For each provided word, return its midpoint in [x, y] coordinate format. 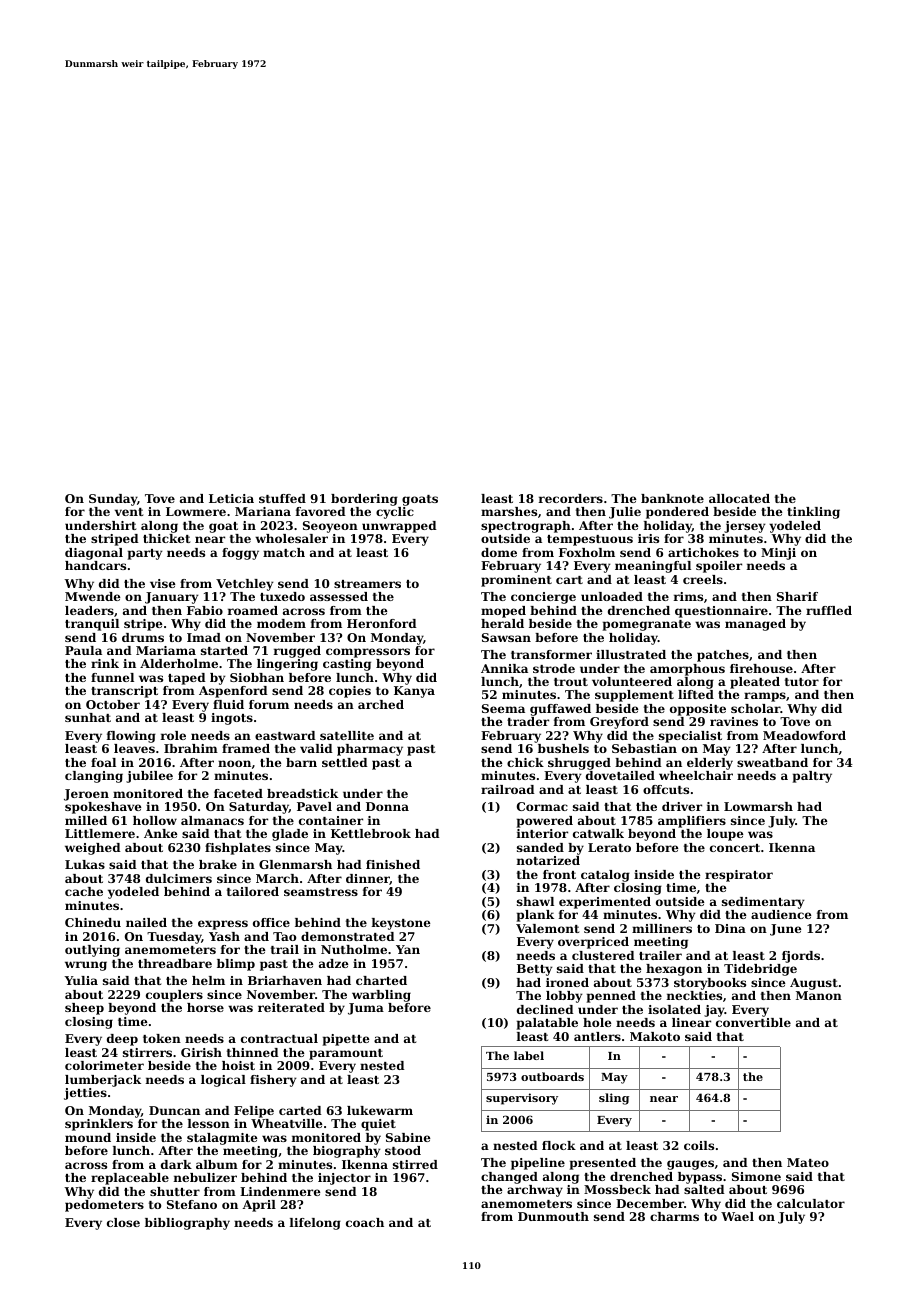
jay [714, 1011]
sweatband [772, 762]
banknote [672, 498]
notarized [548, 860]
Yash [224, 936]
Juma [366, 1009]
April [259, 1206]
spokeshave [103, 808]
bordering [364, 500]
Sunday [113, 500]
